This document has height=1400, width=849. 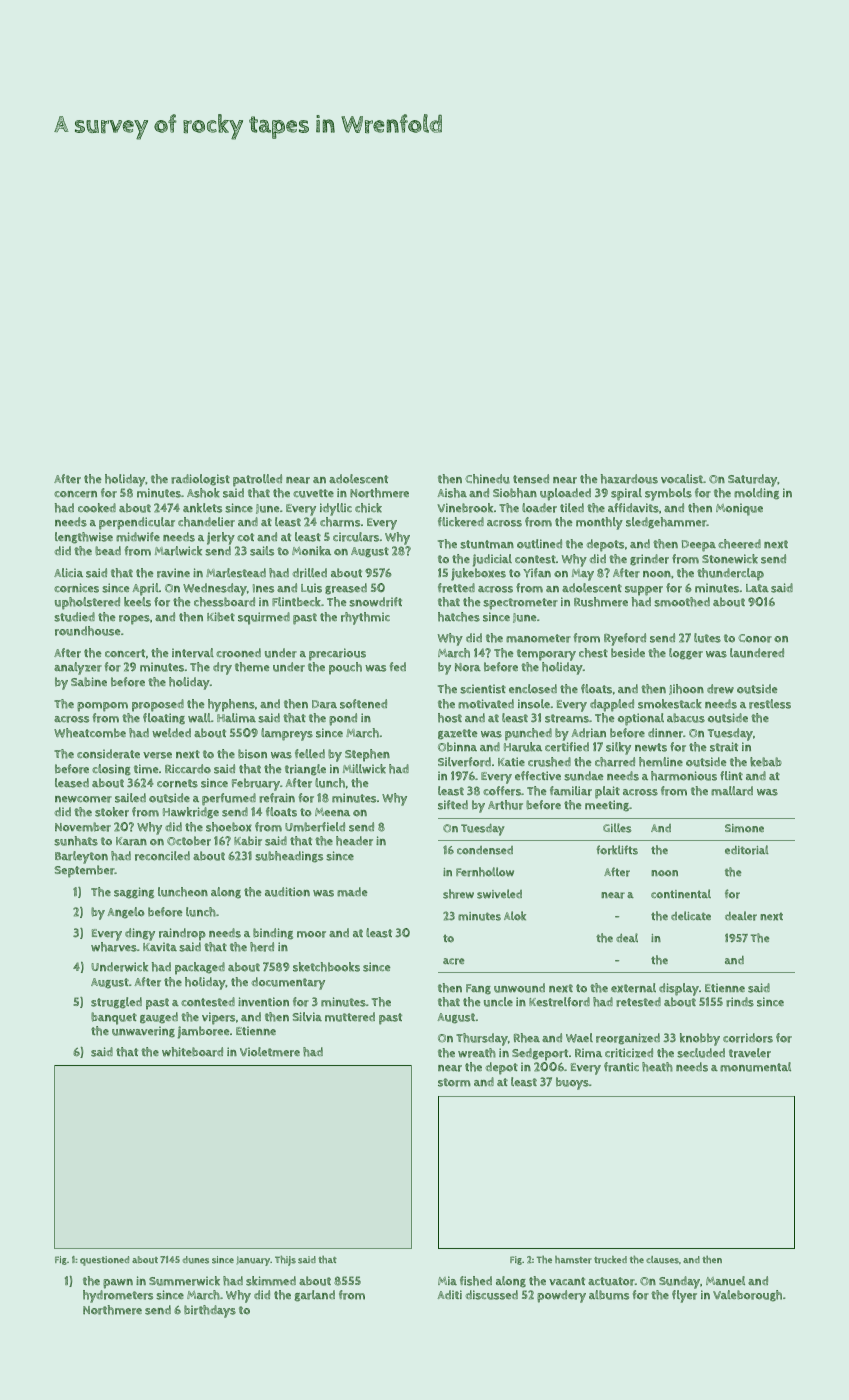 What do you see at coordinates (254, 1261) in the document?
I see `January` at bounding box center [254, 1261].
